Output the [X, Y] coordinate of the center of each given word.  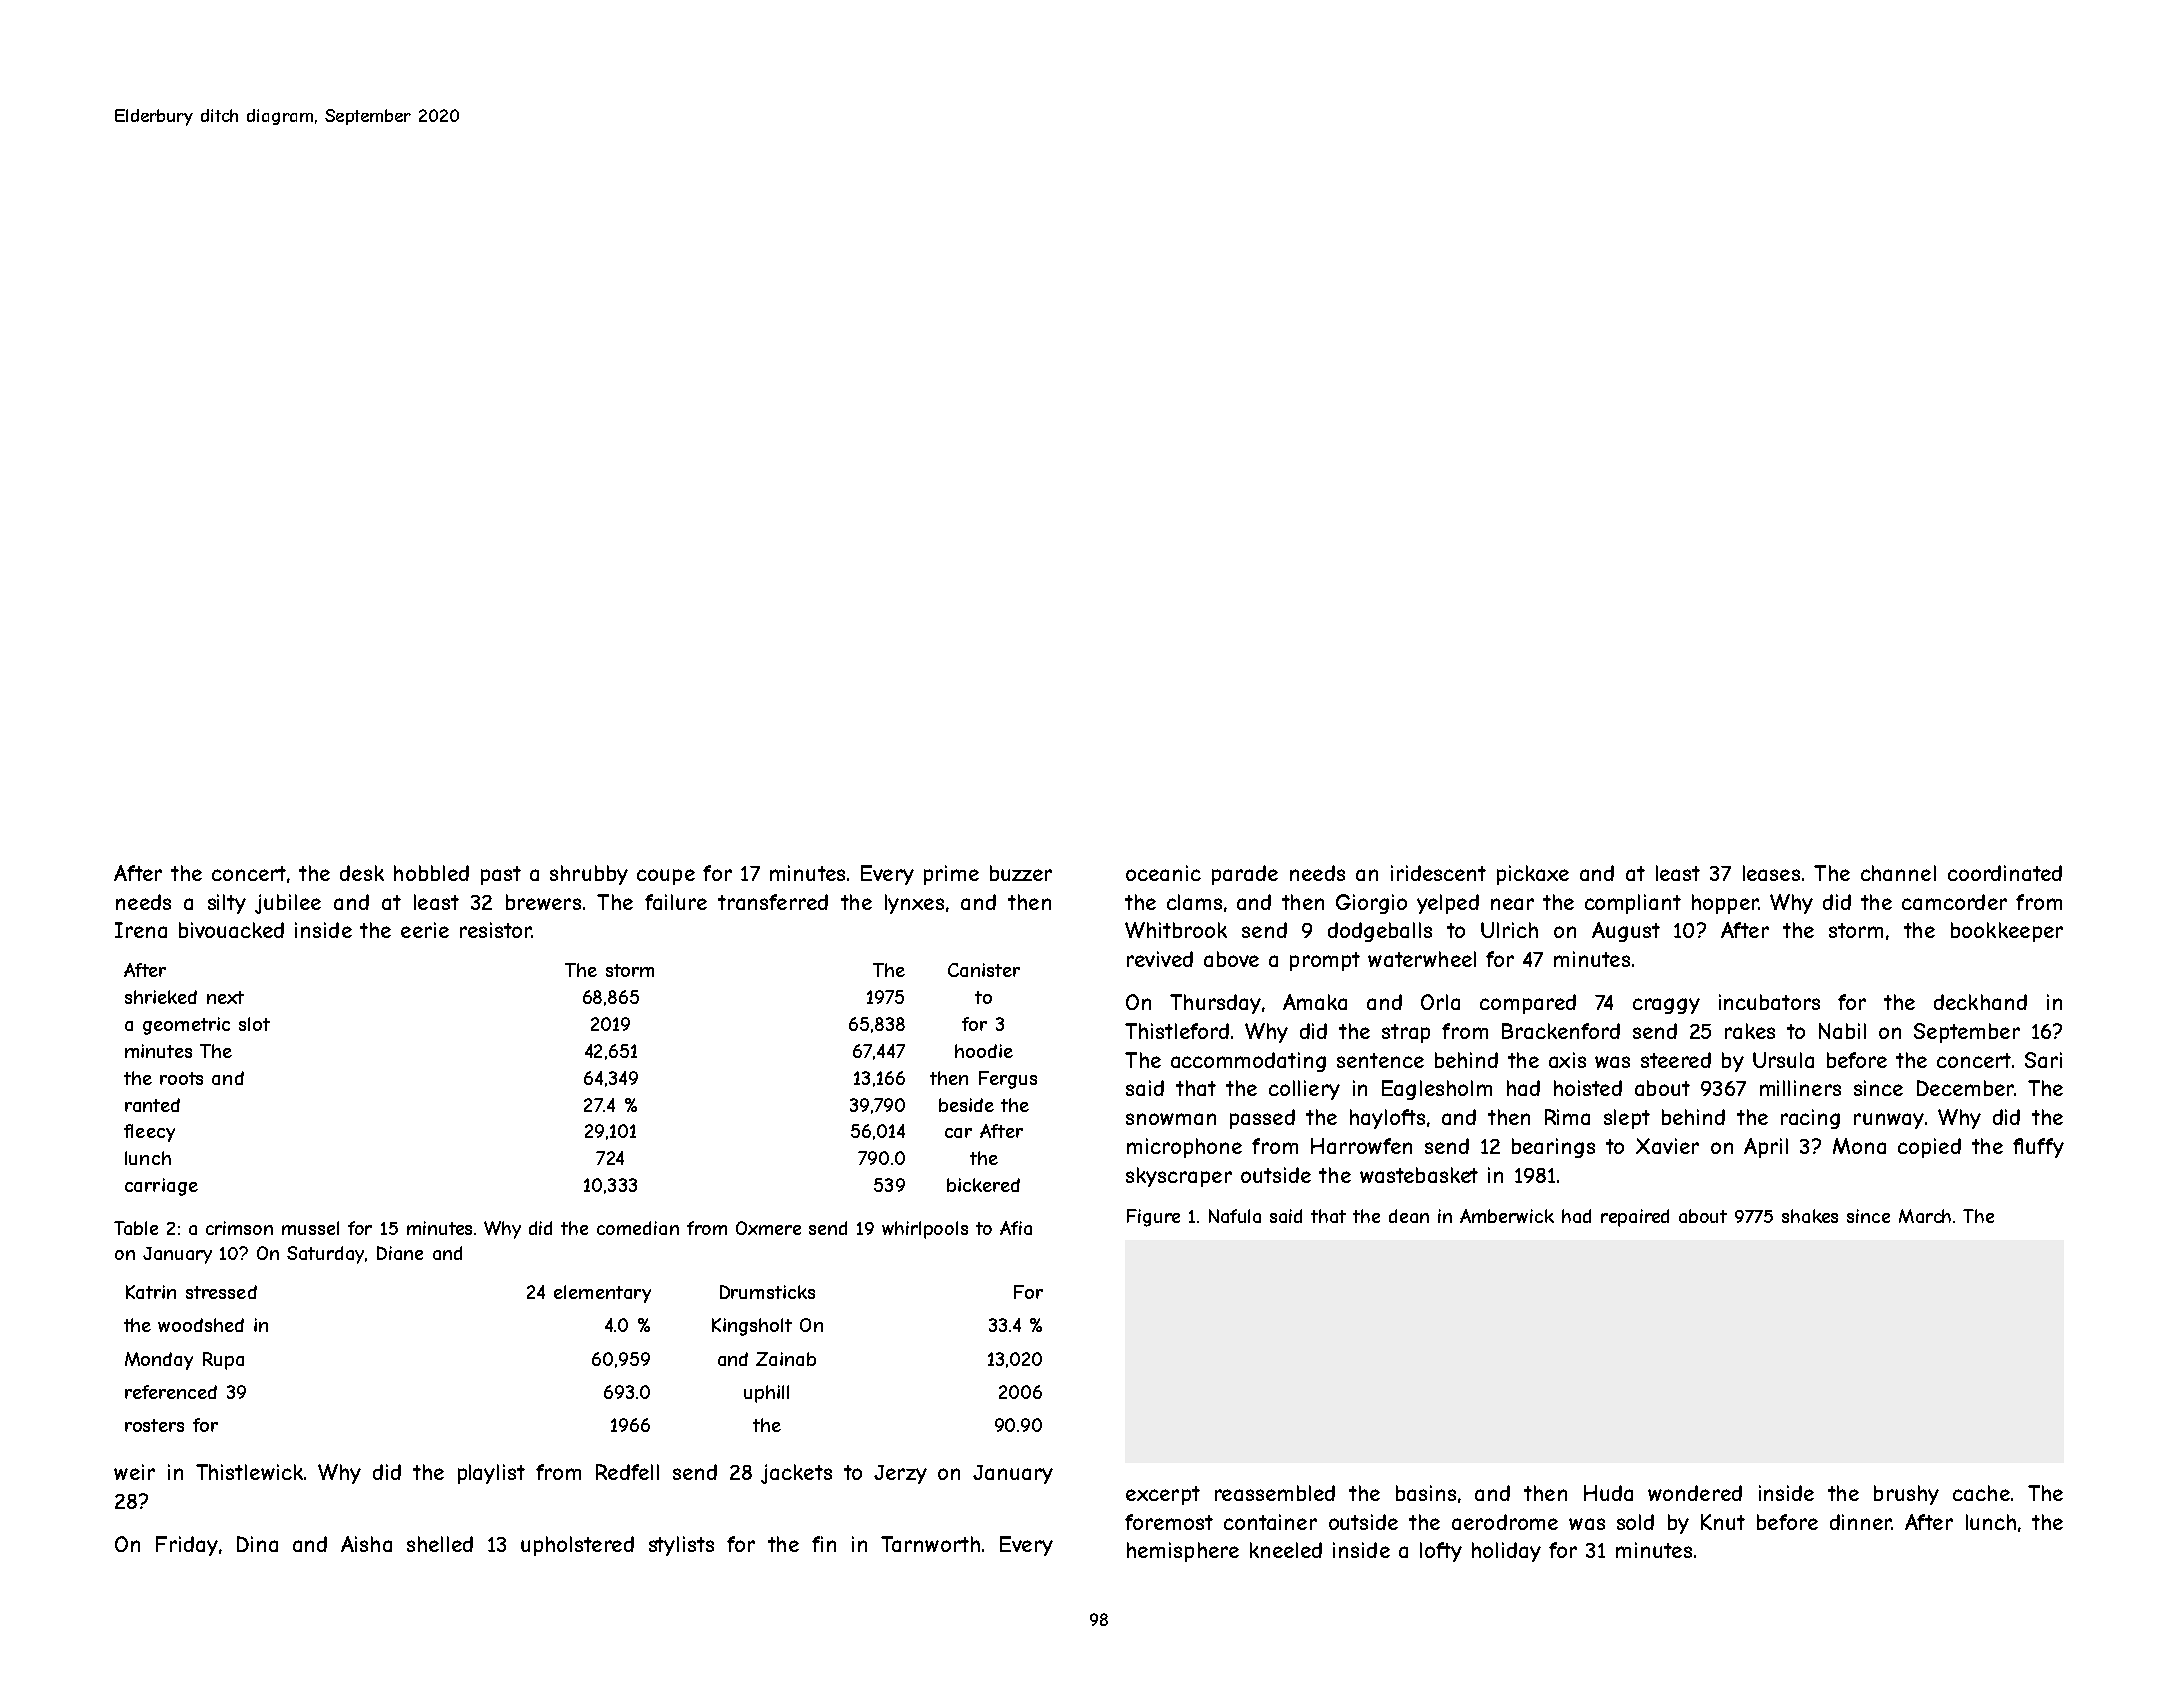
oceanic [1163, 873]
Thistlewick [249, 1472]
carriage [161, 1187]
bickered [983, 1185]
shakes [1810, 1216]
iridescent [1438, 873]
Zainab [786, 1359]
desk [362, 873]
